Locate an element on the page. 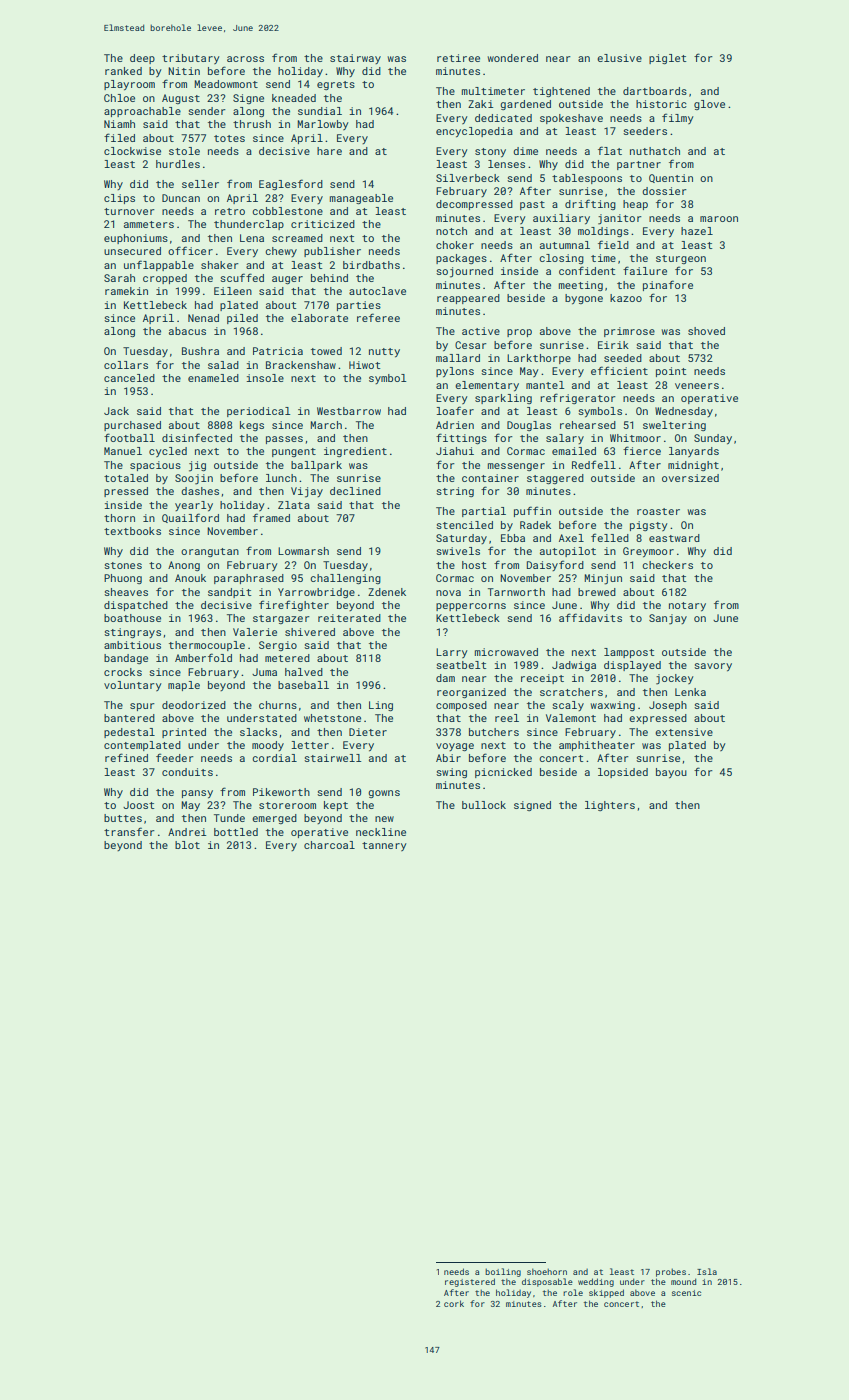 The image size is (849, 1400). registered is located at coordinates (470, 1282).
